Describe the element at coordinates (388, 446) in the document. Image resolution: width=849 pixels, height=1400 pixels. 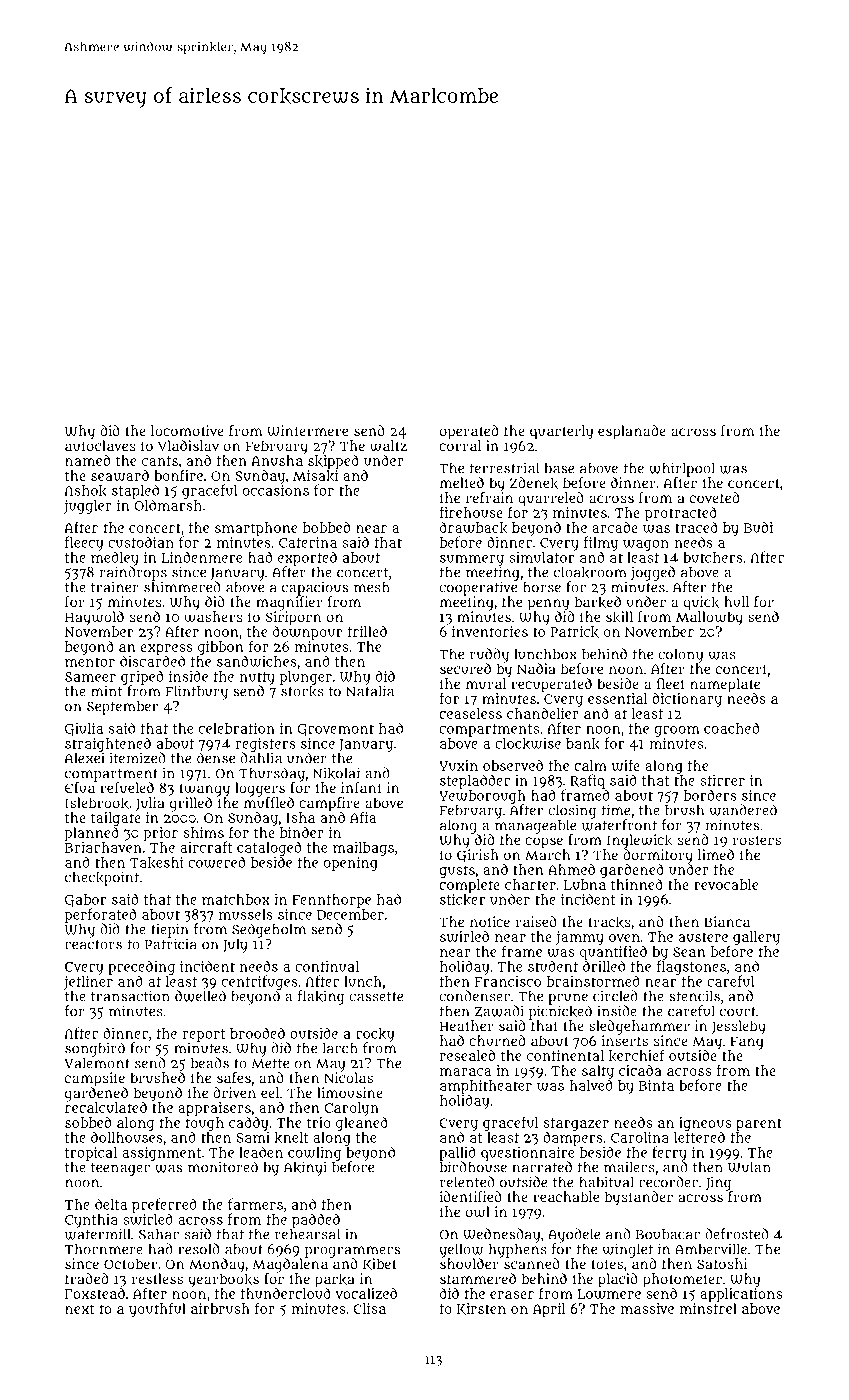
I see `waltz` at that location.
